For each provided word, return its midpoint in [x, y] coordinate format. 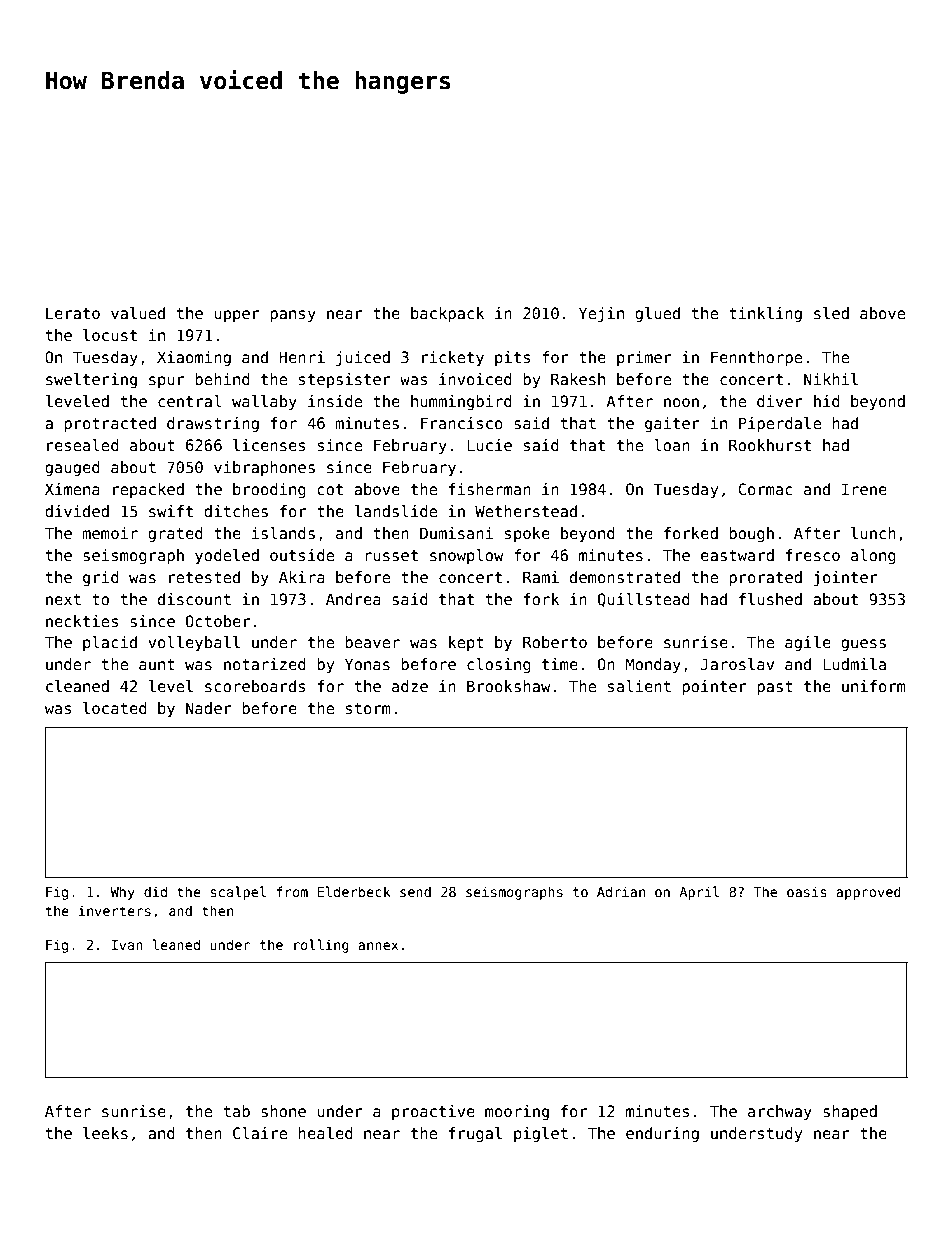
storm [368, 708]
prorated [765, 578]
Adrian [621, 891]
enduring [662, 1134]
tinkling [765, 314]
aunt [157, 664]
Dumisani [456, 533]
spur [167, 382]
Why [122, 893]
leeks [105, 1133]
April [699, 893]
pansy [293, 316]
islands [283, 533]
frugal [475, 1134]
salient [639, 686]
